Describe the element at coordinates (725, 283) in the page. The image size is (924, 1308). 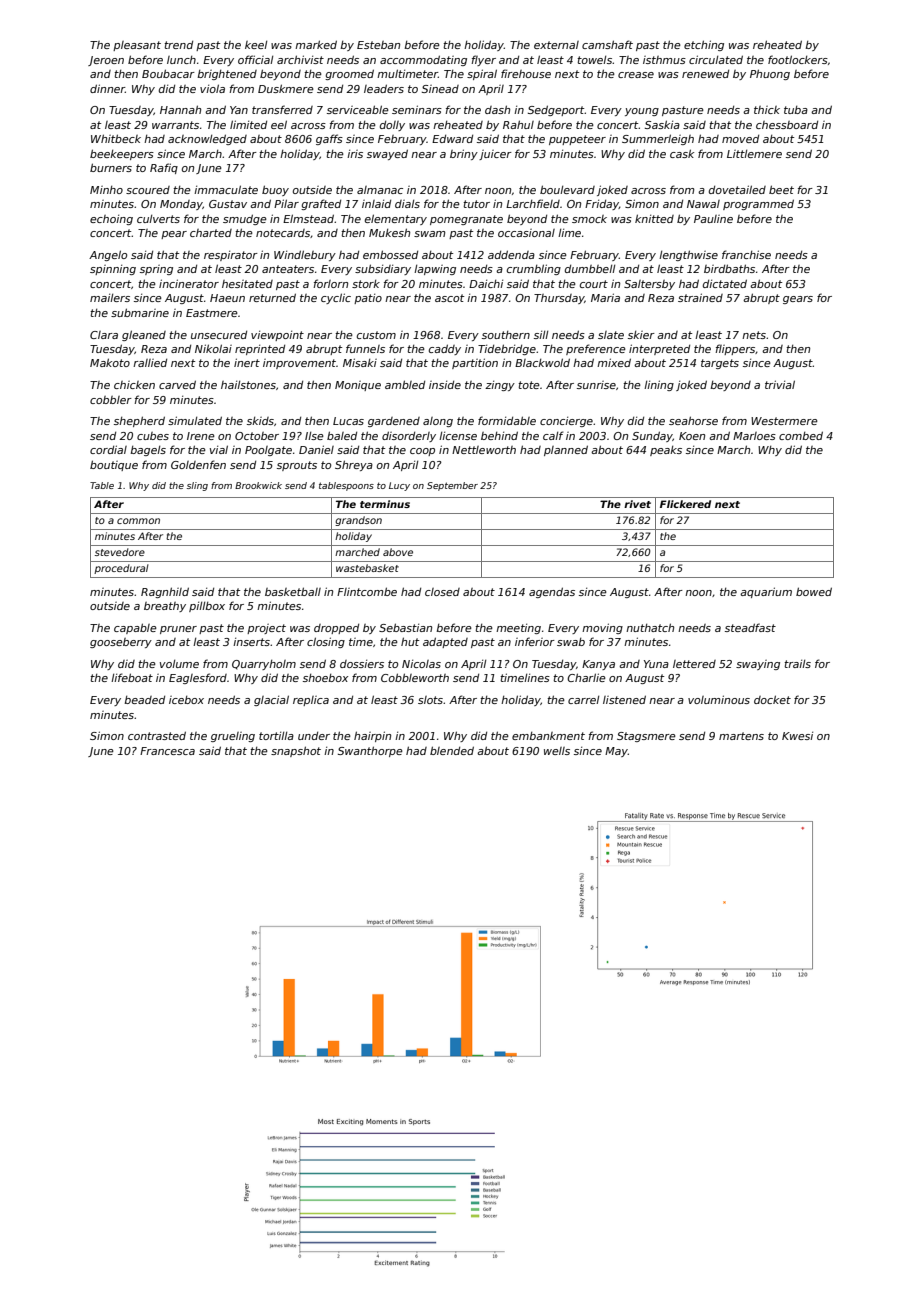
I see `dictated` at that location.
